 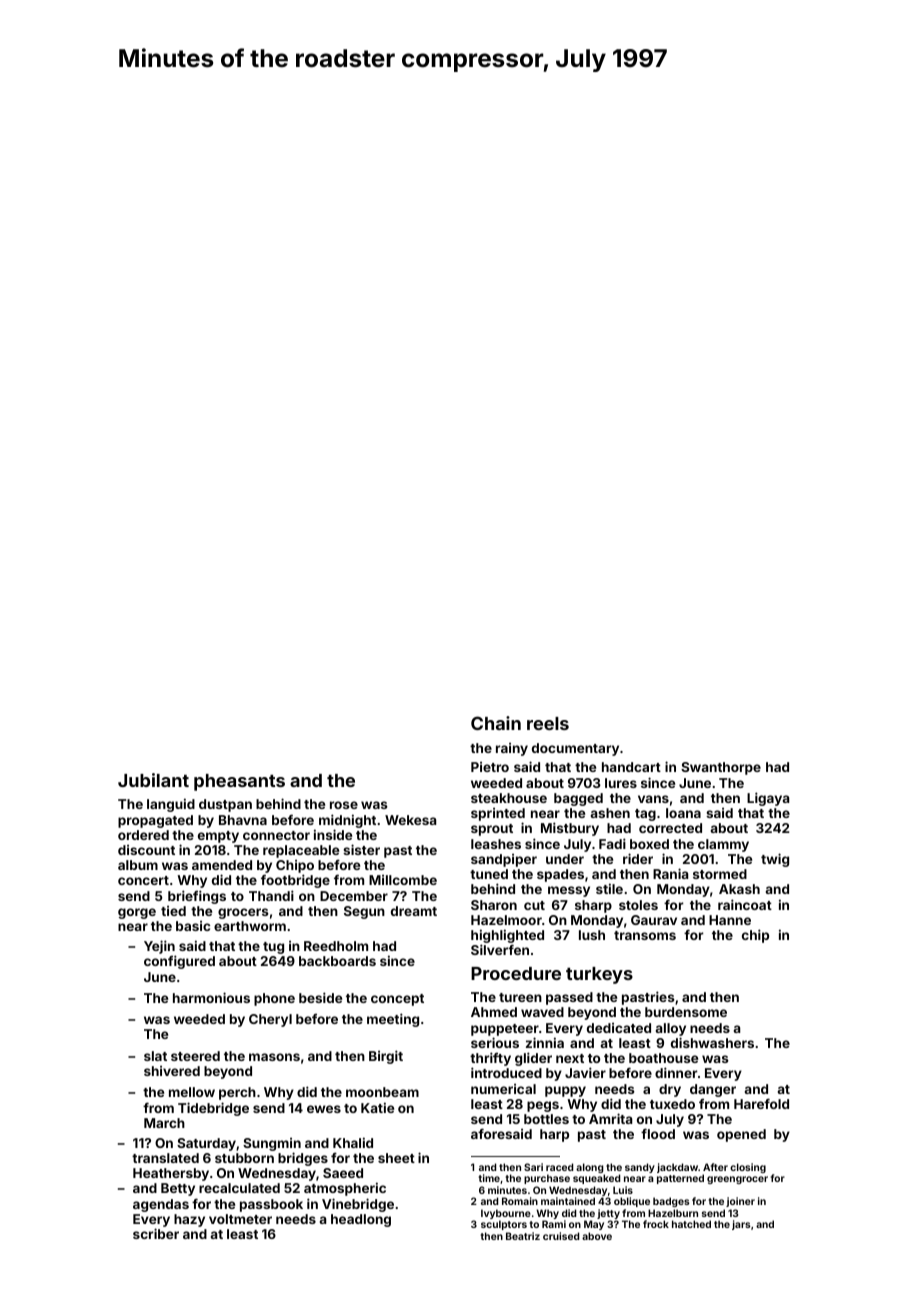 I want to click on Millcombe, so click(x=403, y=880).
